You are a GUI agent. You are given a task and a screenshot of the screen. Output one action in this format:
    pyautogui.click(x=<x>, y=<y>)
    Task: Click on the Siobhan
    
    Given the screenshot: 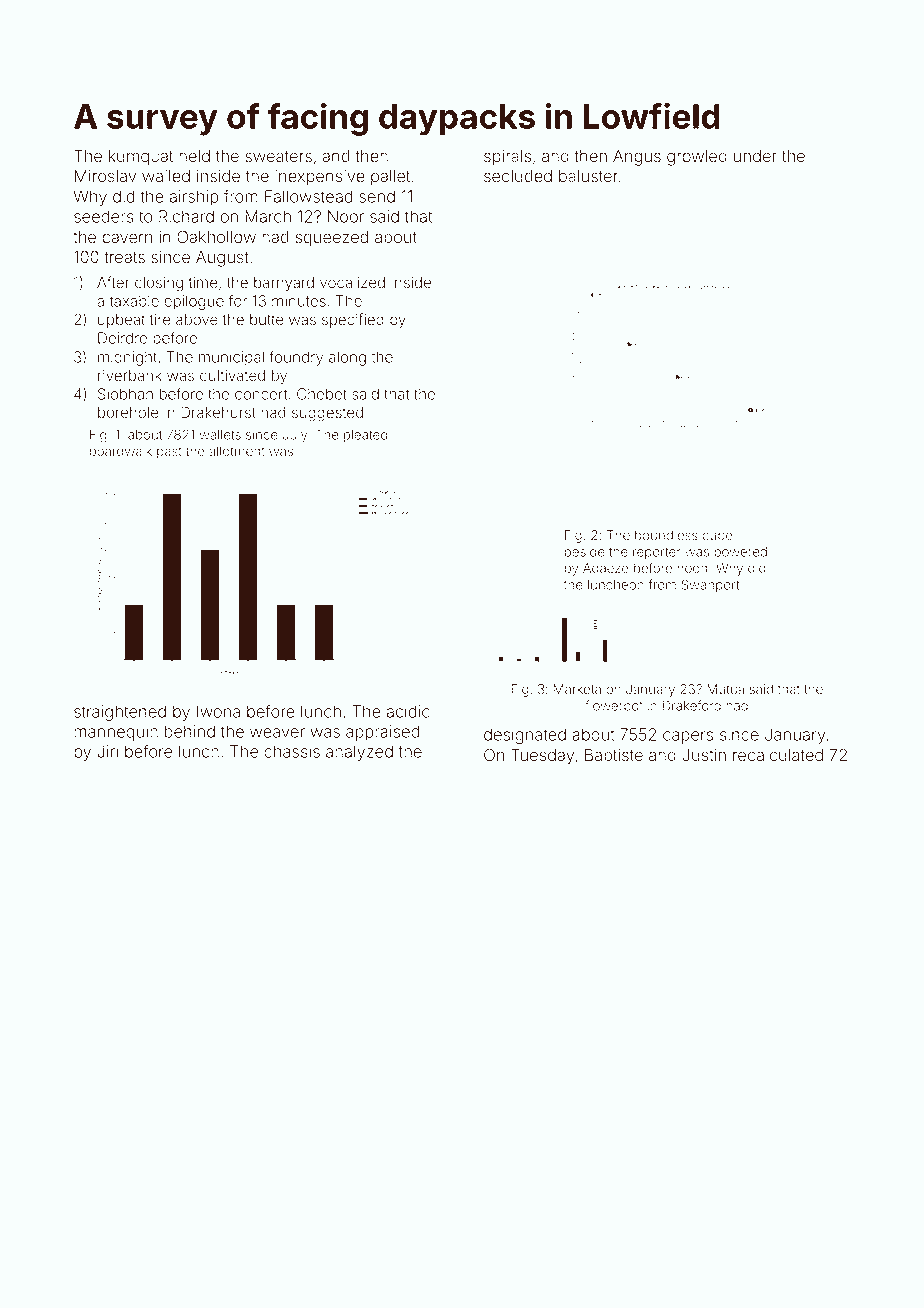 What is the action you would take?
    pyautogui.click(x=125, y=394)
